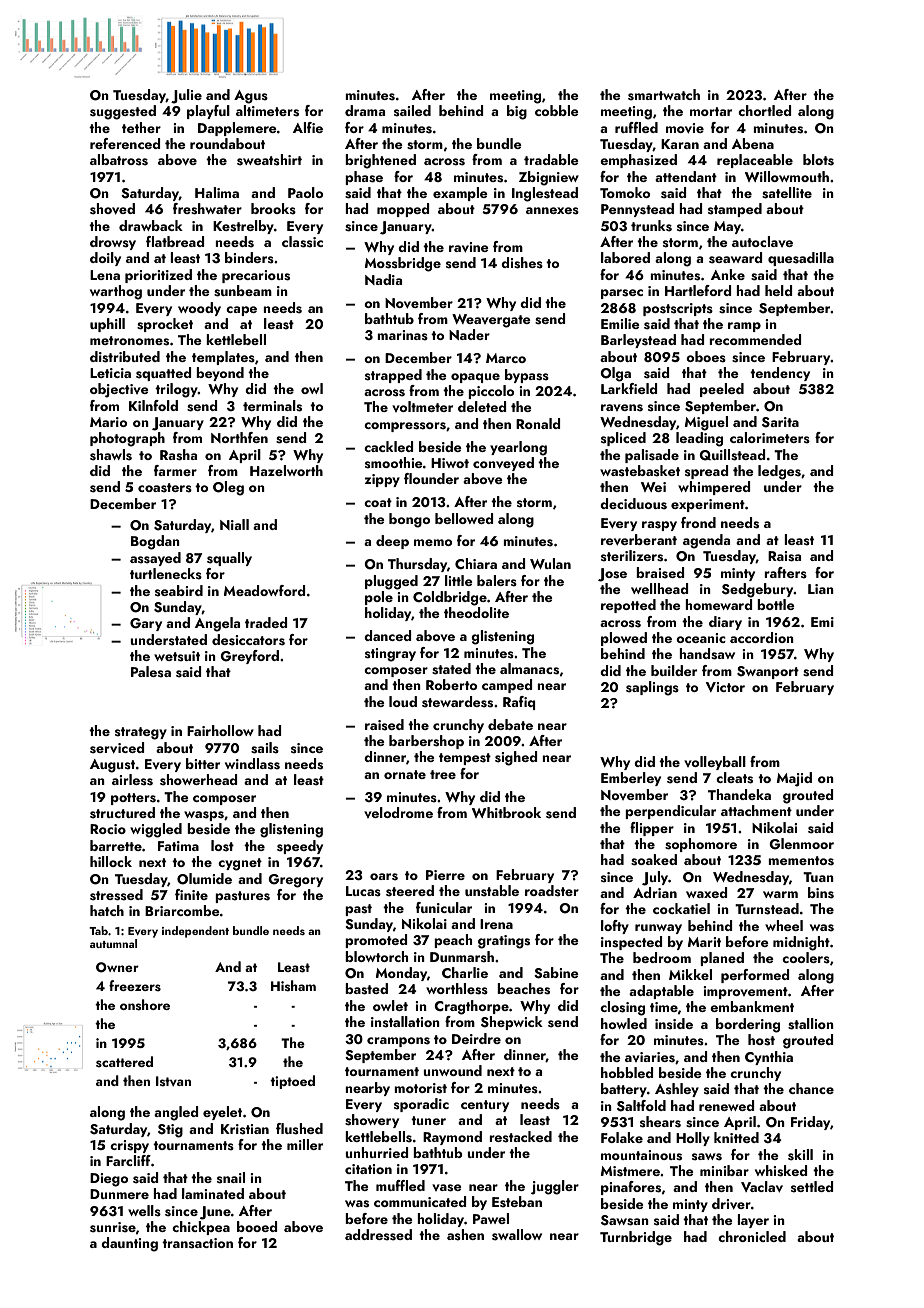 The height and width of the screenshot is (1308, 924). I want to click on Julie, so click(186, 96).
